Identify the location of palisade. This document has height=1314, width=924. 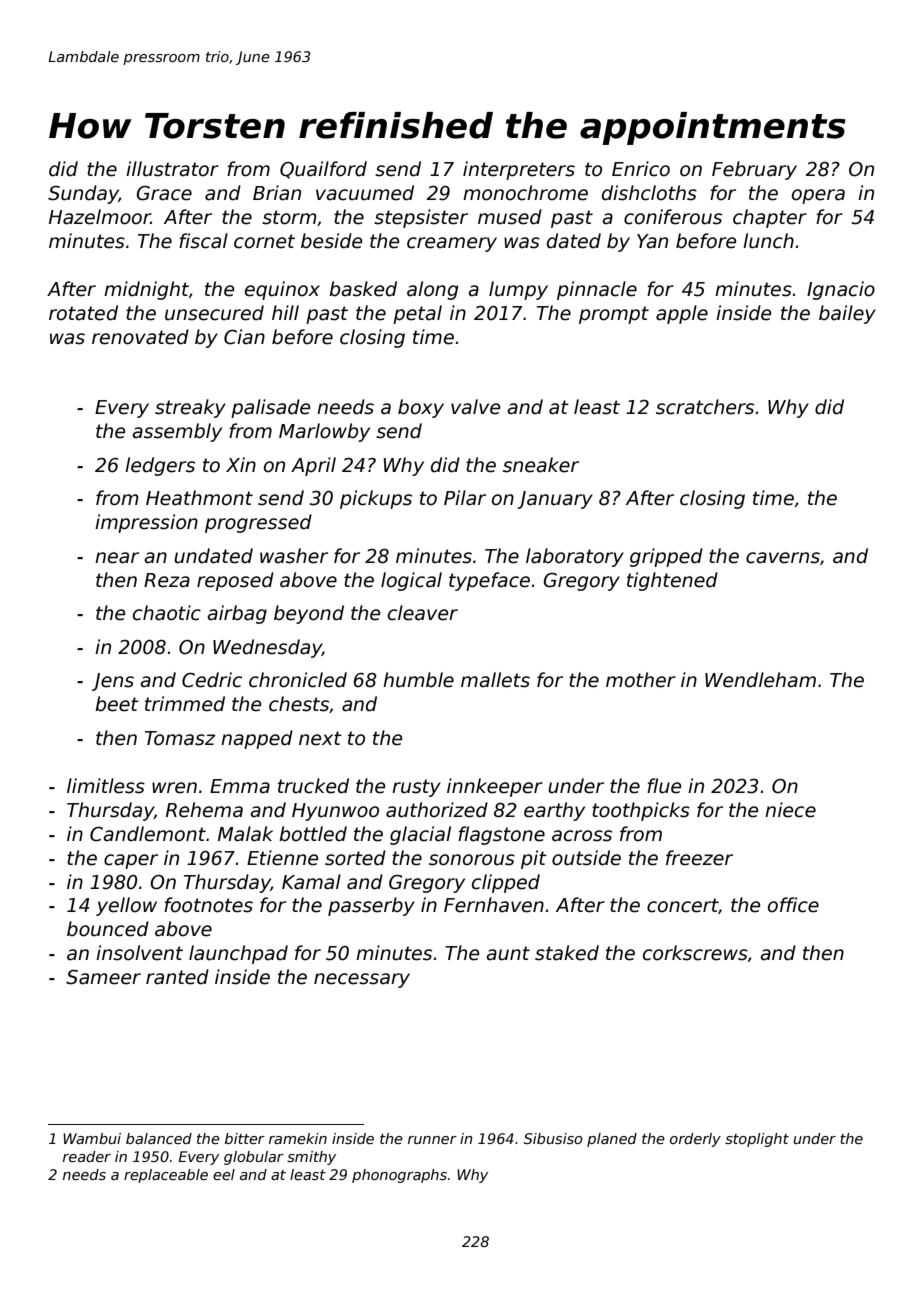
(270, 408).
